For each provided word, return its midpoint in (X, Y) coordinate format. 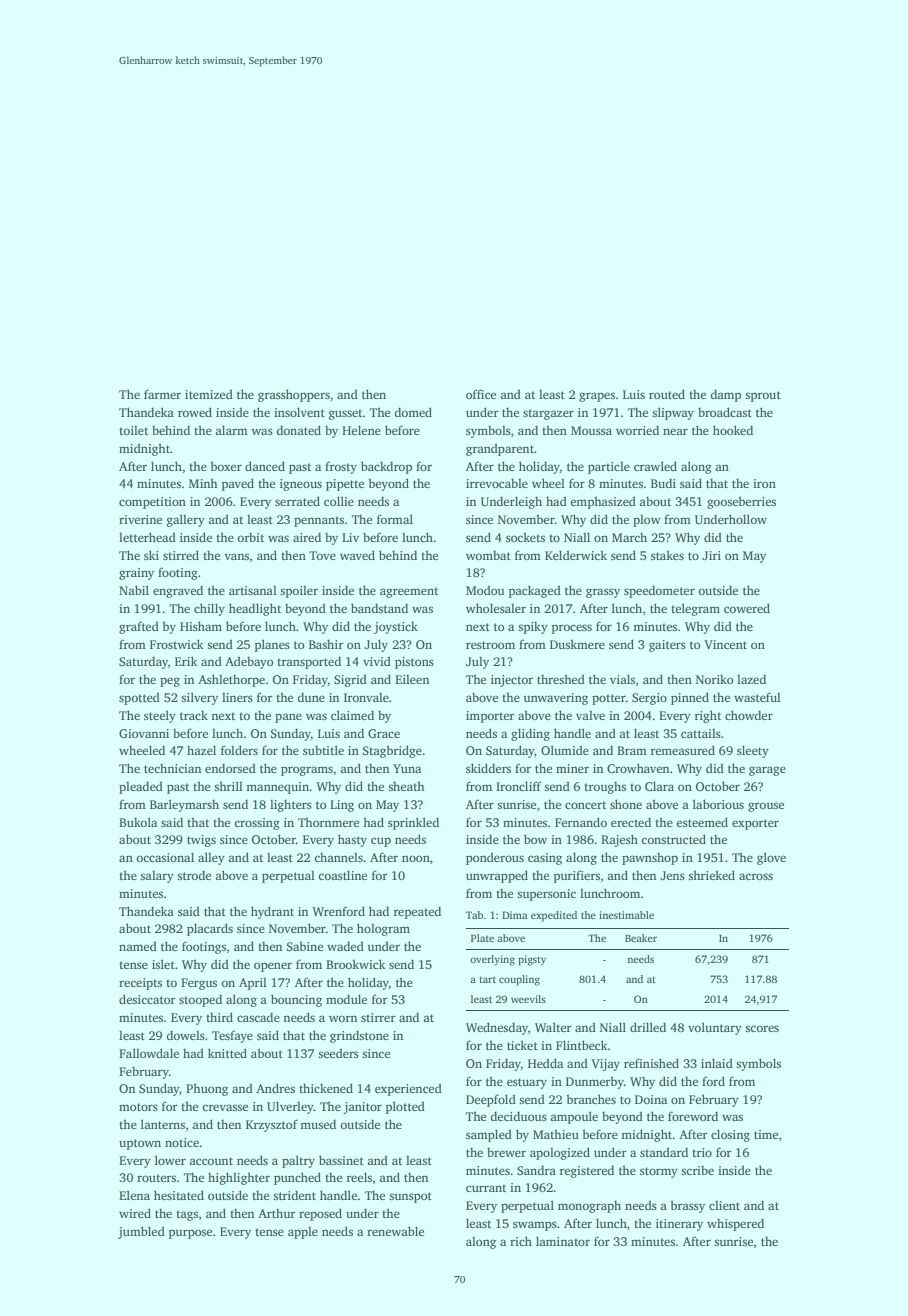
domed (413, 412)
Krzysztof (272, 1125)
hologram (383, 929)
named (138, 946)
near (675, 431)
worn (343, 1018)
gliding (530, 734)
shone (626, 804)
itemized (209, 394)
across (756, 876)
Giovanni (144, 733)
